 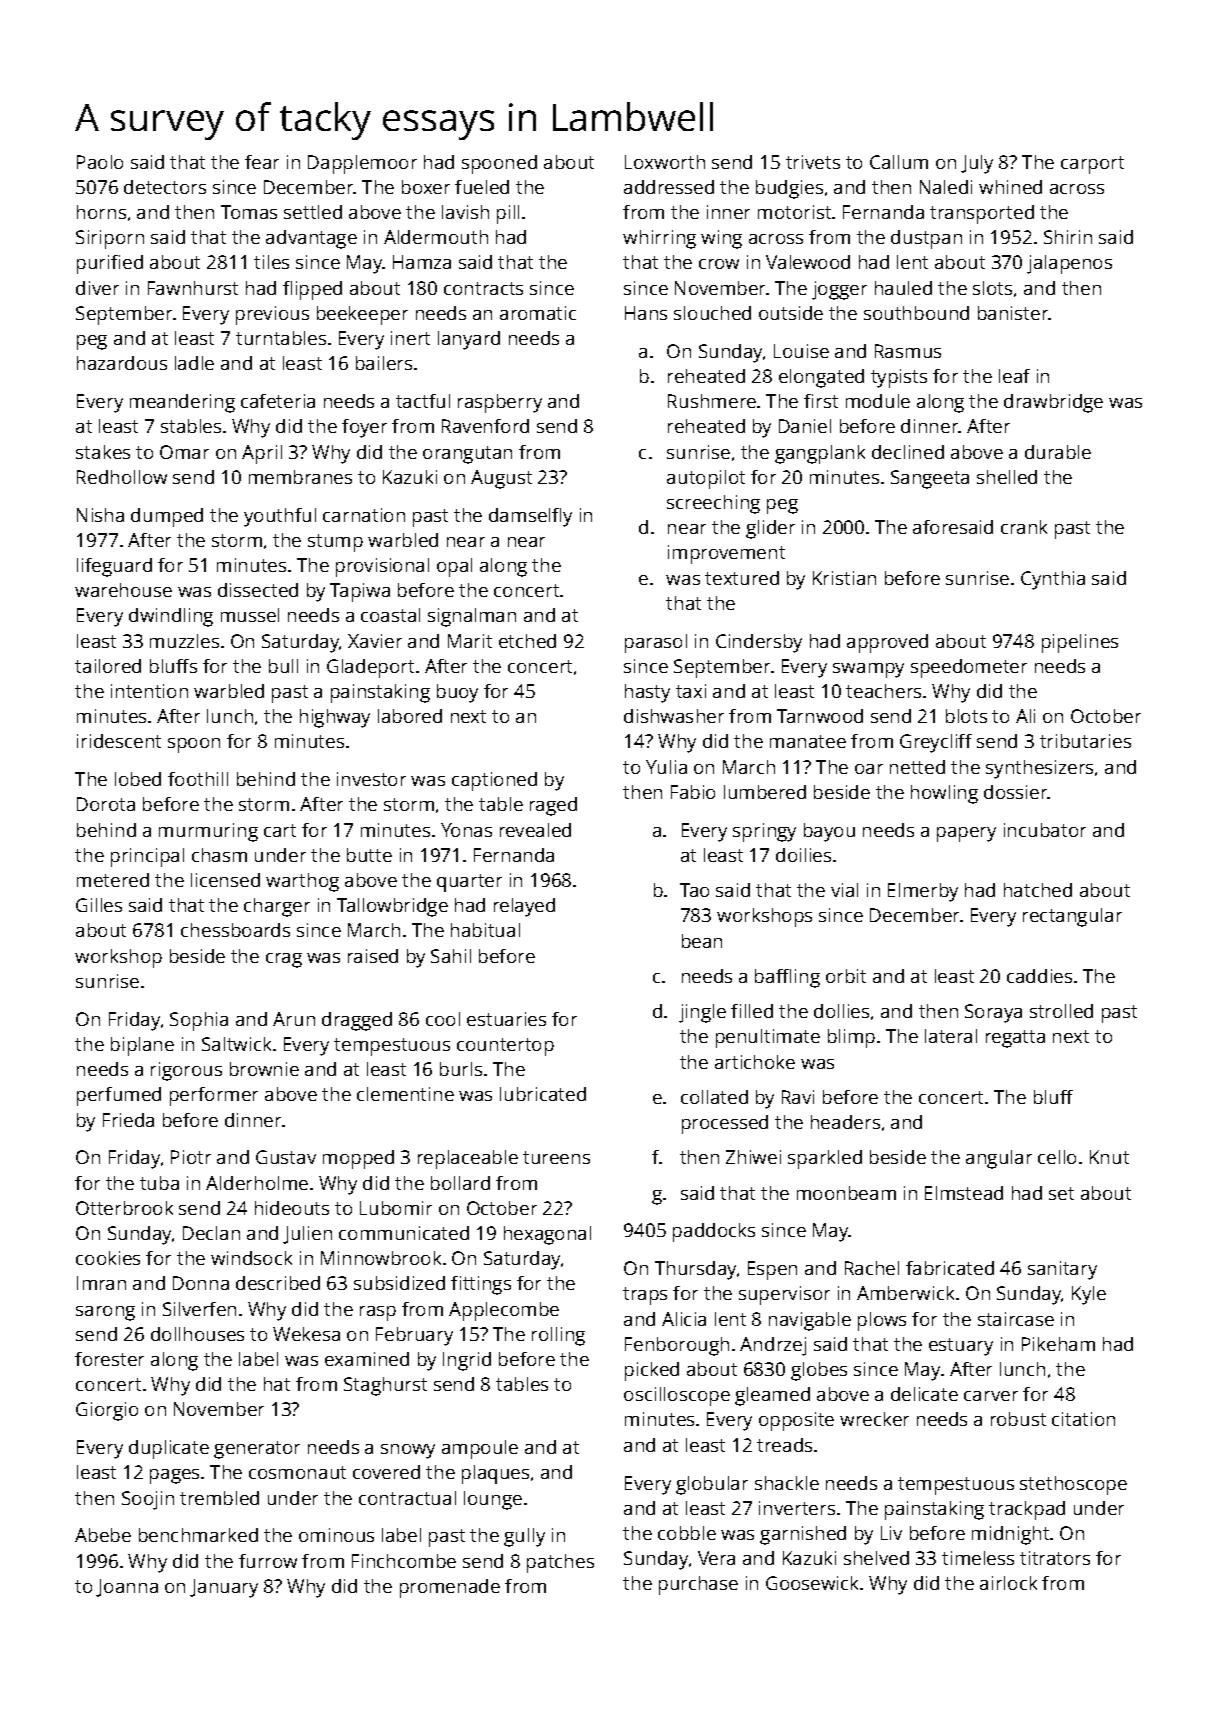 I want to click on Loxworth, so click(x=665, y=162).
